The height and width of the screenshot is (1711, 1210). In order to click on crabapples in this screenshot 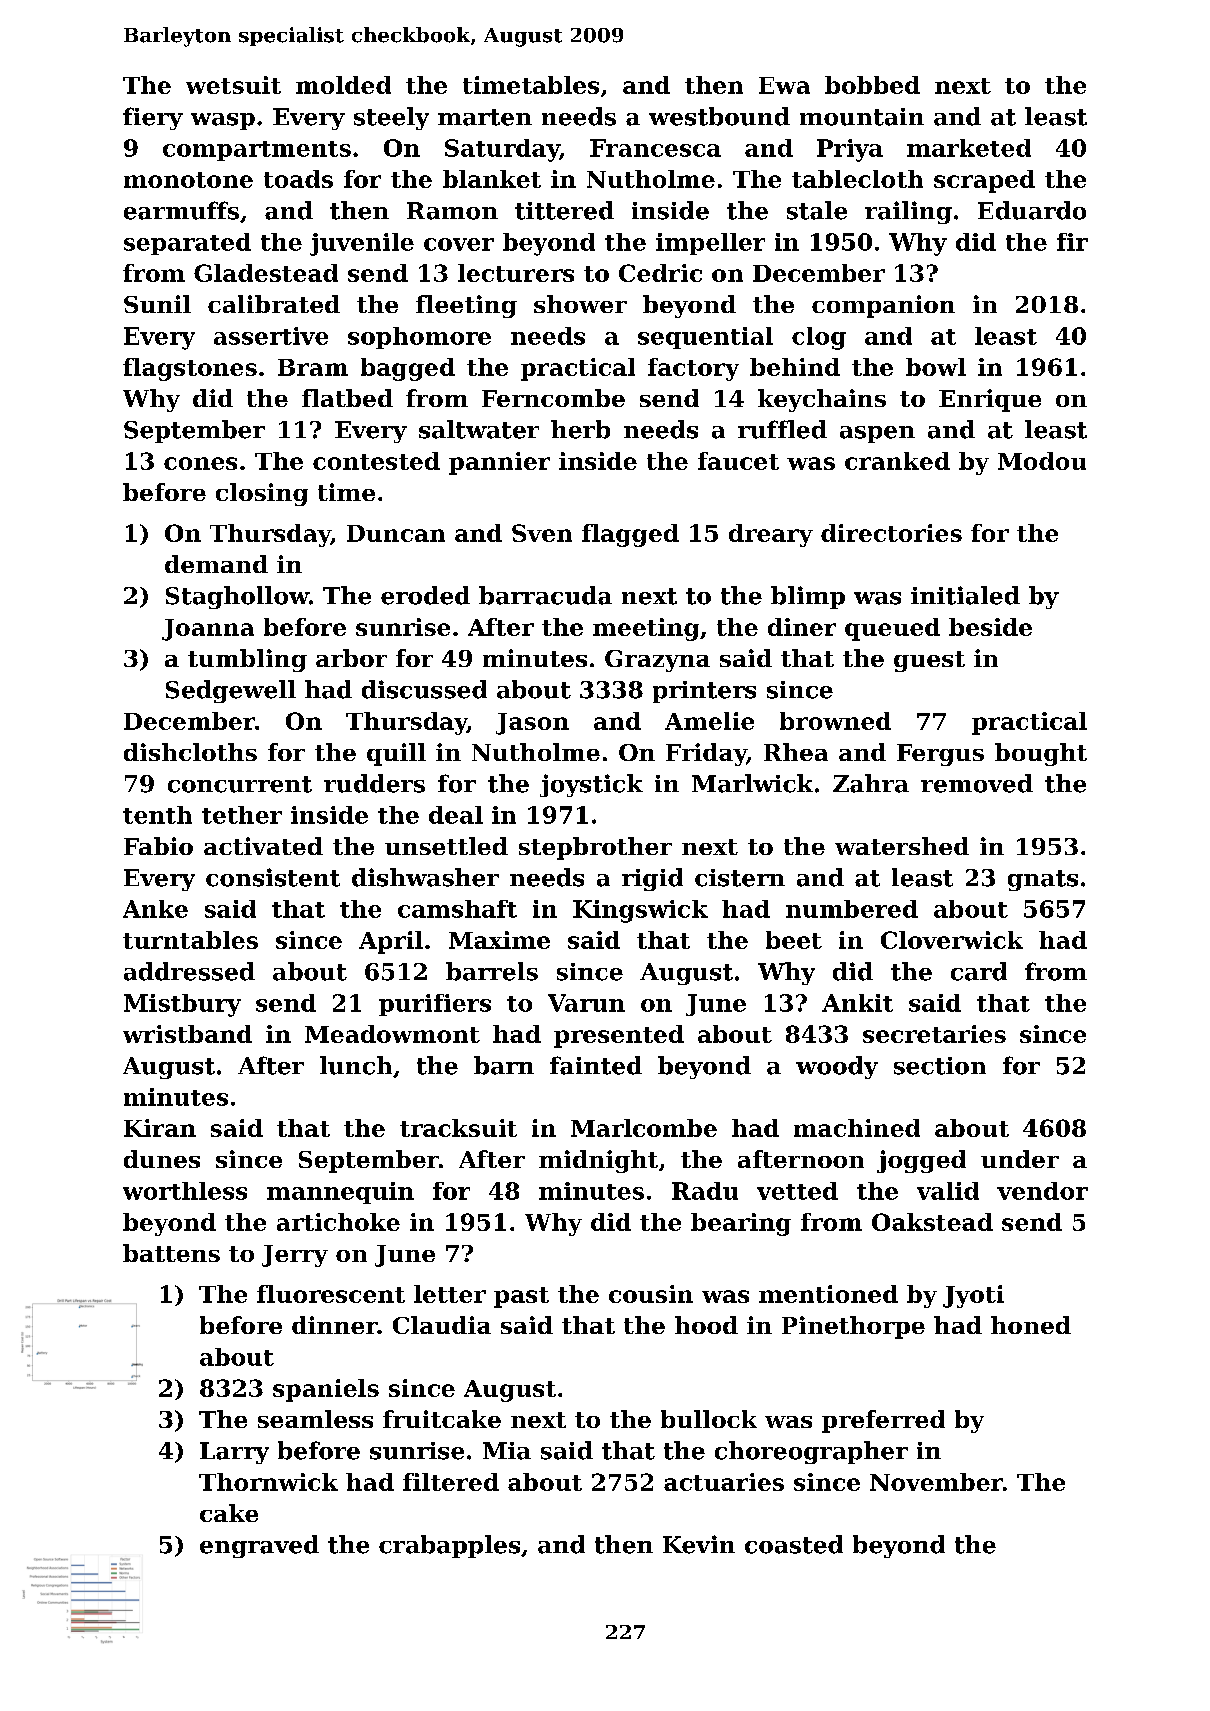, I will do `click(449, 1546)`.
